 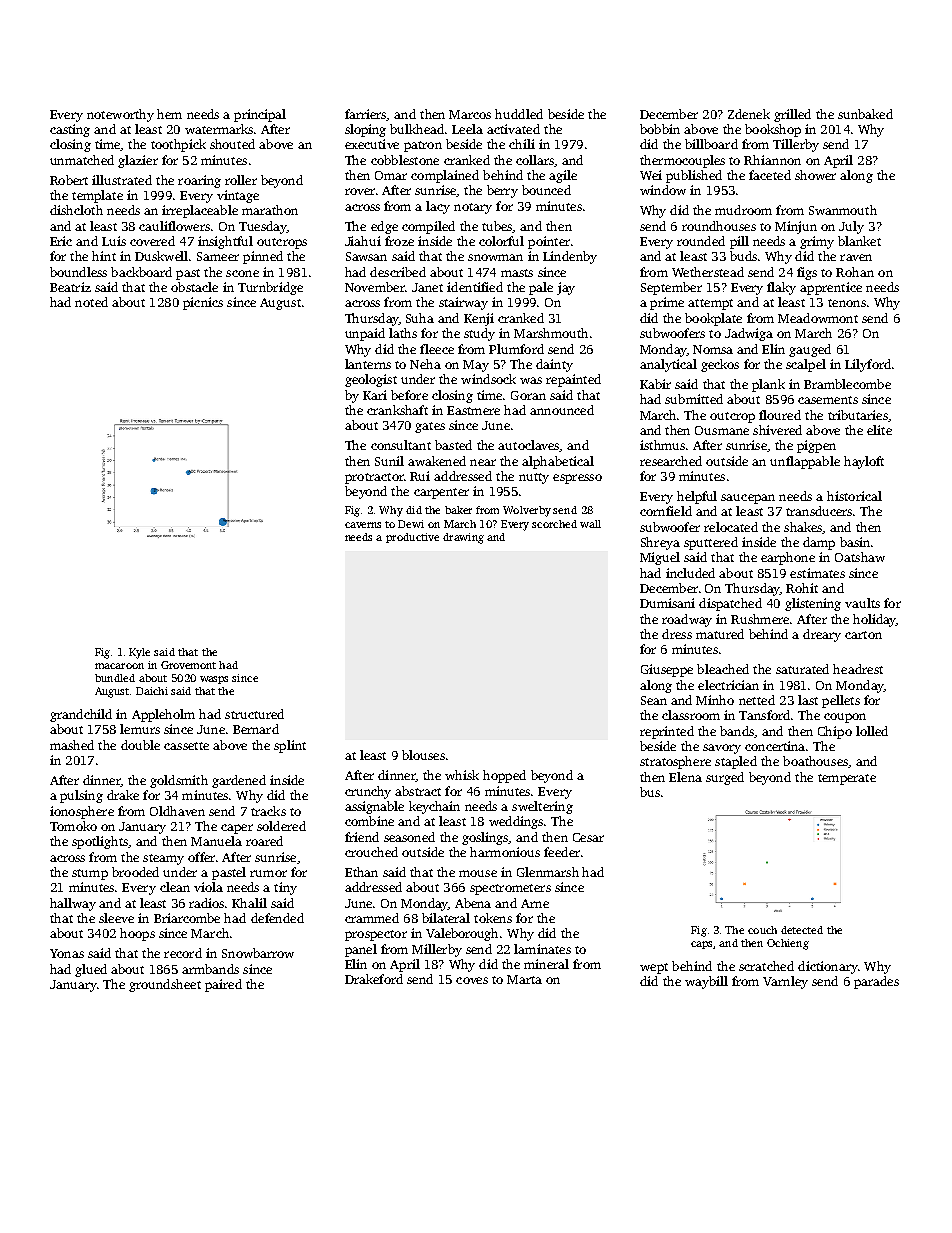 What do you see at coordinates (391, 175) in the page?
I see `Omar` at bounding box center [391, 175].
